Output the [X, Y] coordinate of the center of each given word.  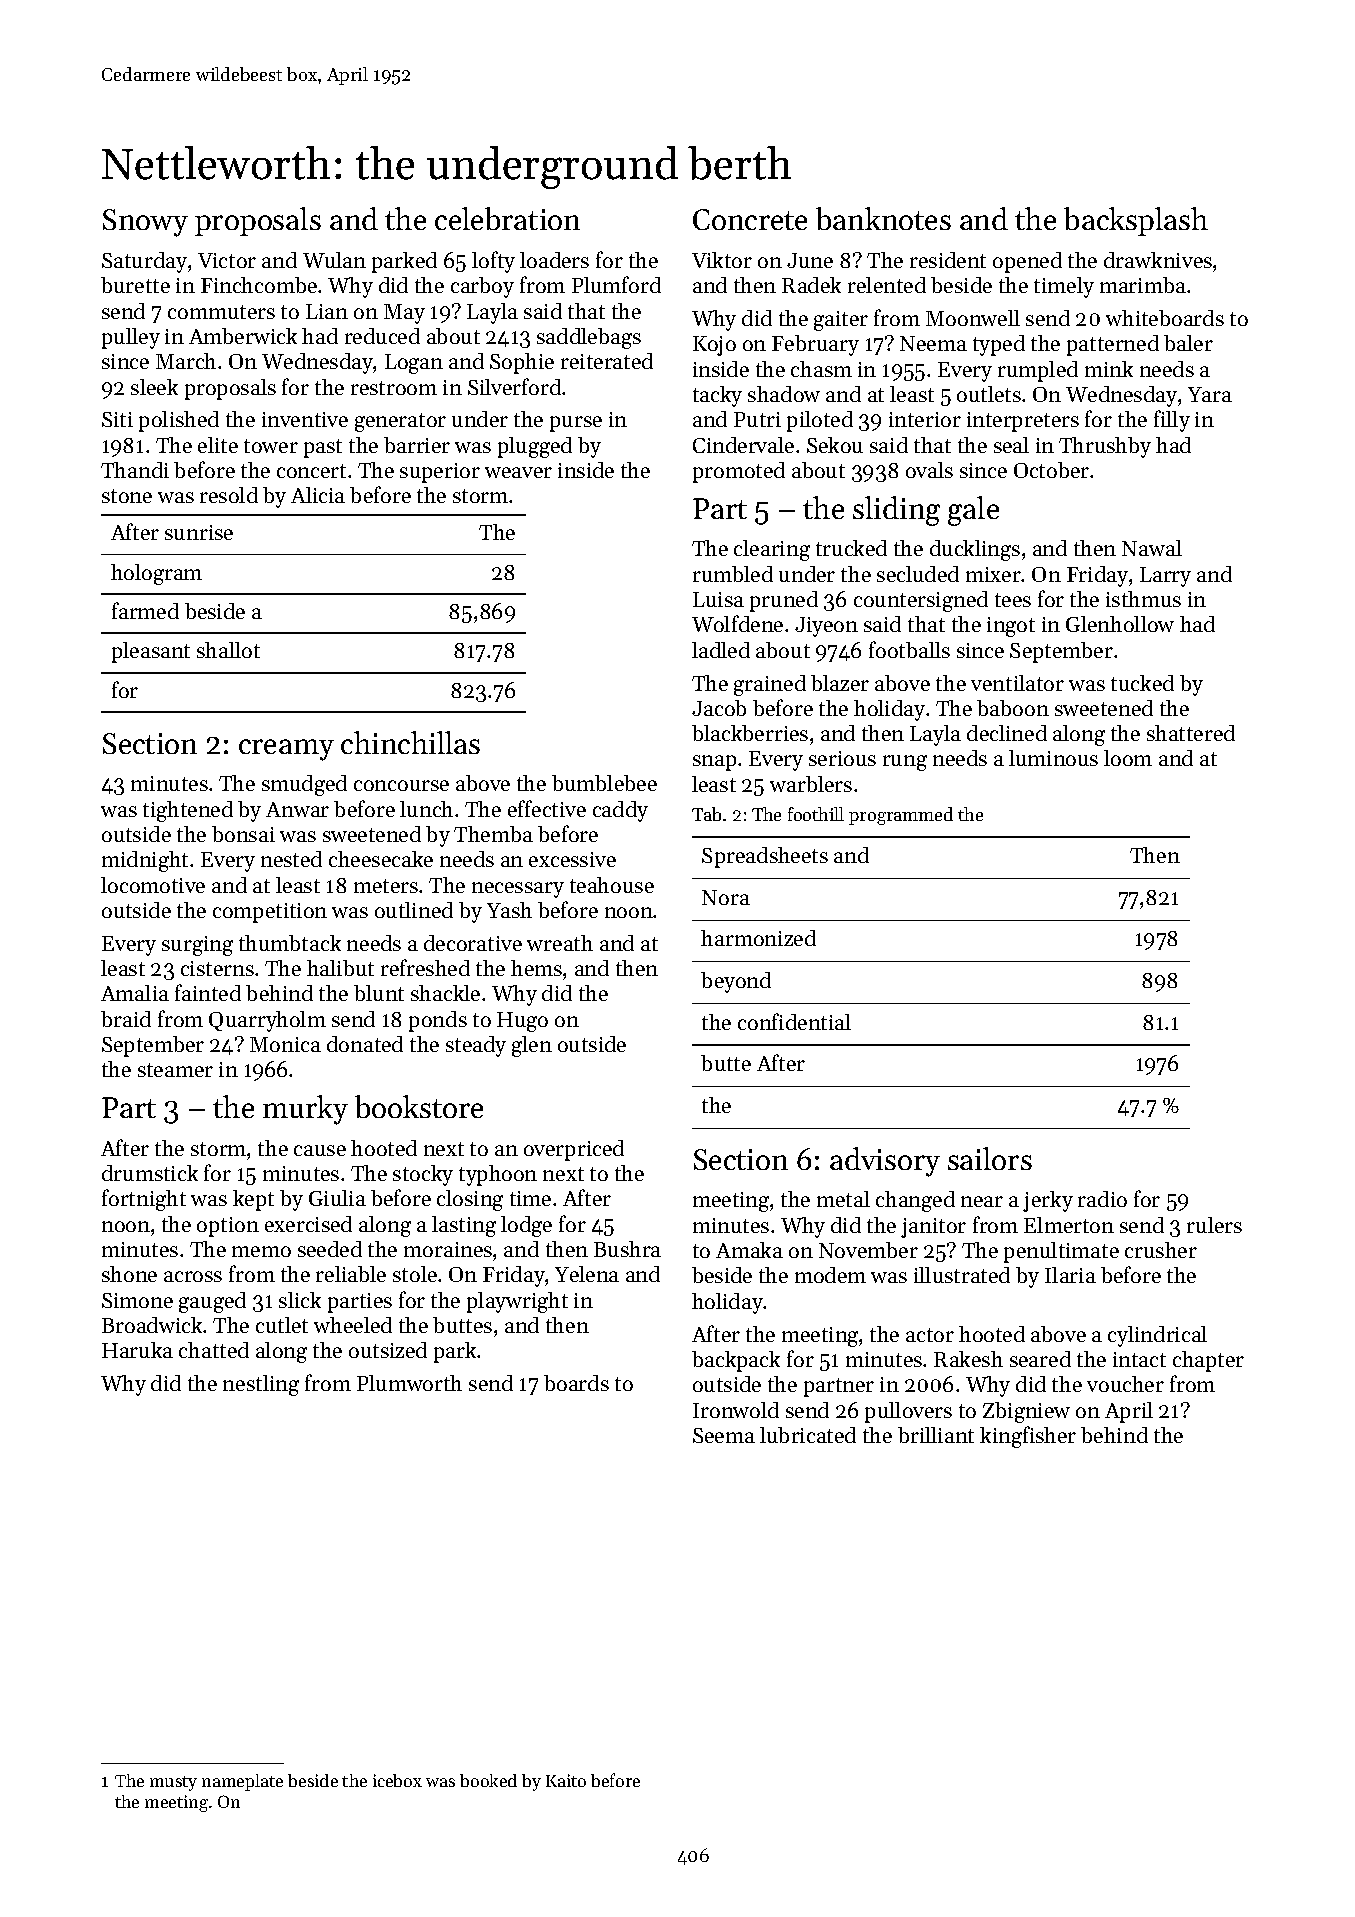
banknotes [883, 218]
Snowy [145, 223]
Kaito [566, 1780]
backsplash [1136, 221]
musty [173, 1783]
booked [488, 1780]
